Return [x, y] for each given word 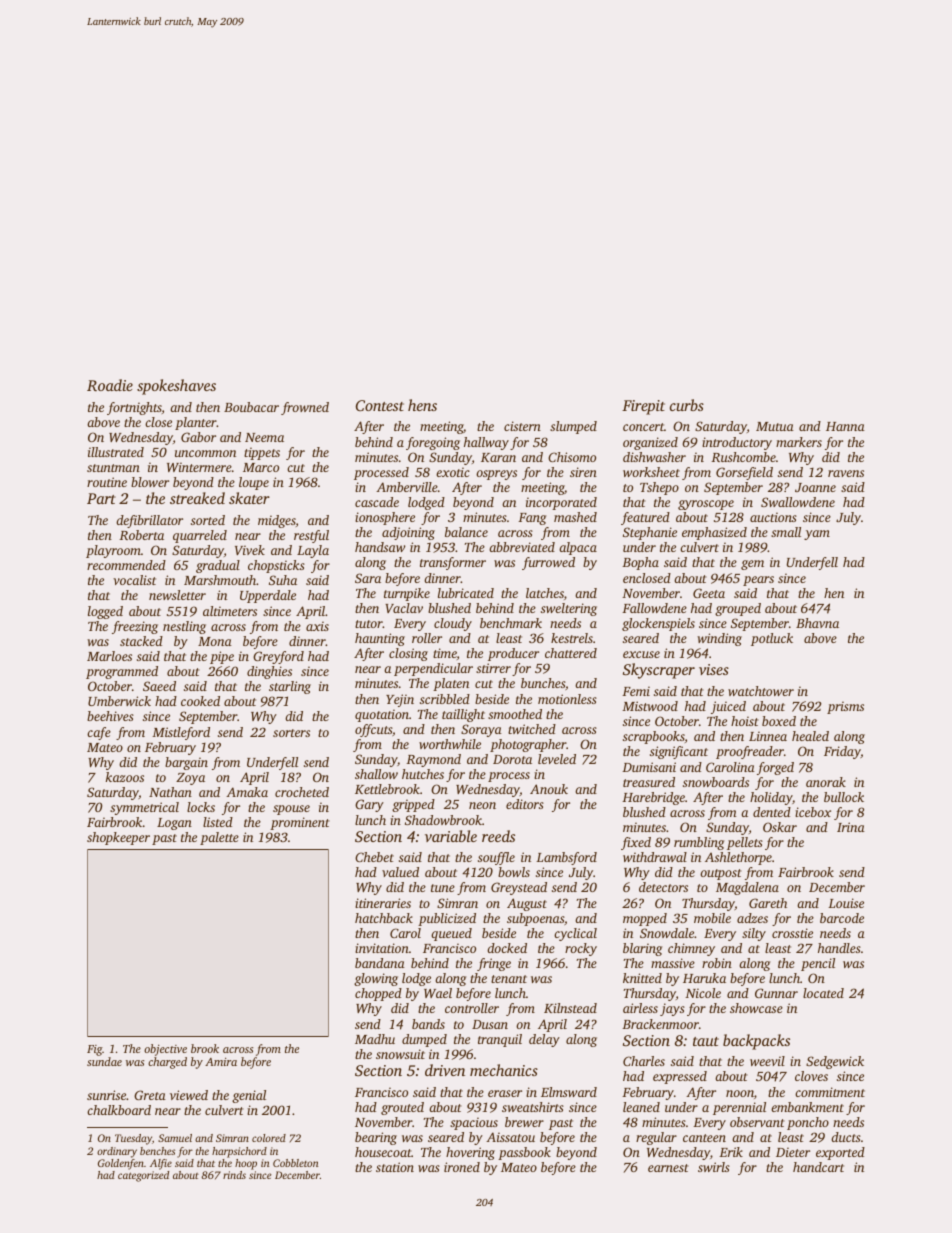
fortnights [134, 408]
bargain [186, 763]
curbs [687, 405]
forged [775, 768]
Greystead [519, 888]
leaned [641, 1107]
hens [422, 405]
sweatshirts [533, 1107]
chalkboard [119, 1110]
